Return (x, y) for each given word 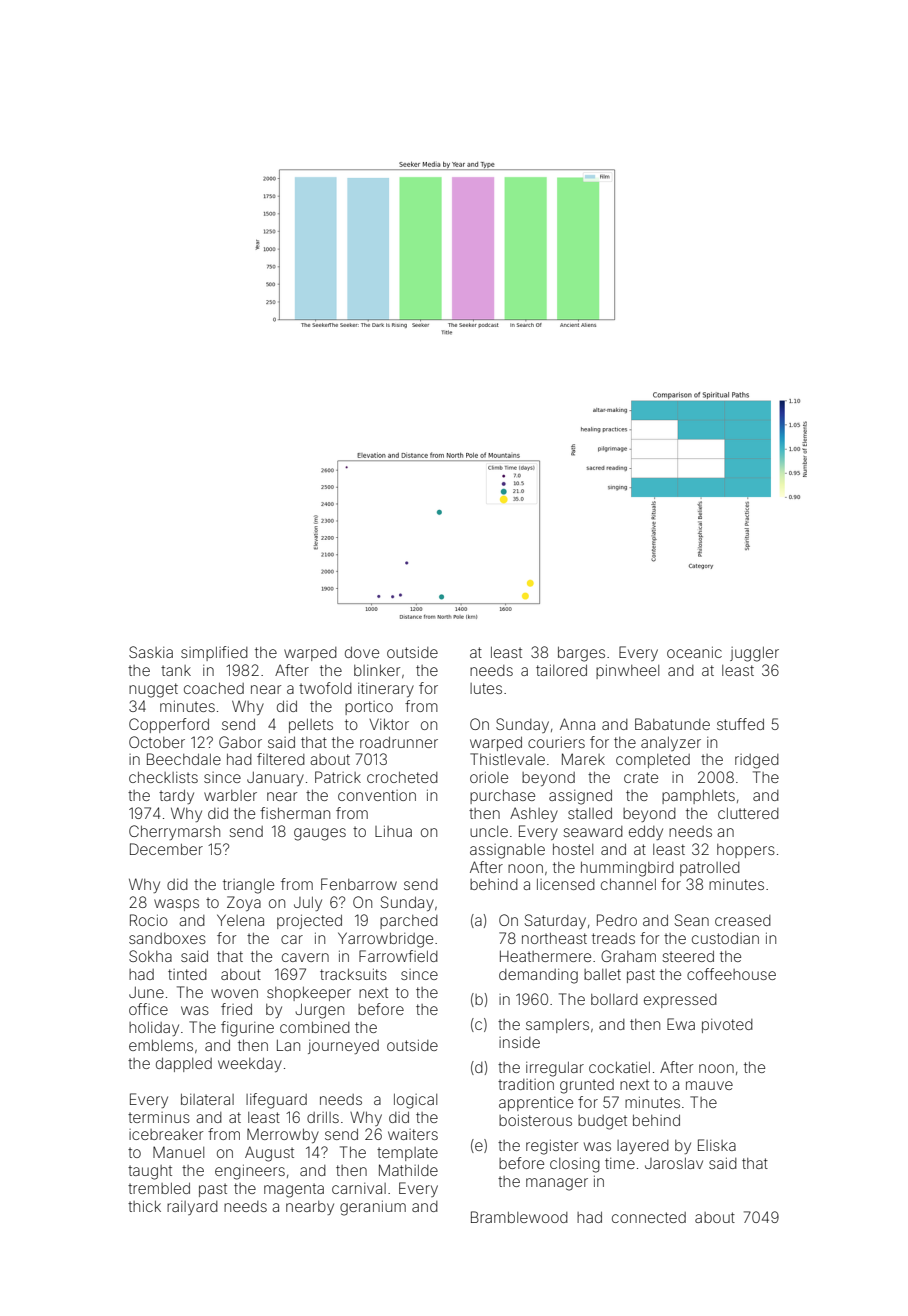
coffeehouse (731, 974)
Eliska (717, 1145)
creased (743, 920)
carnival (359, 1188)
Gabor (240, 742)
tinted (187, 974)
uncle (489, 831)
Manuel (178, 1152)
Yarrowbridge (385, 940)
